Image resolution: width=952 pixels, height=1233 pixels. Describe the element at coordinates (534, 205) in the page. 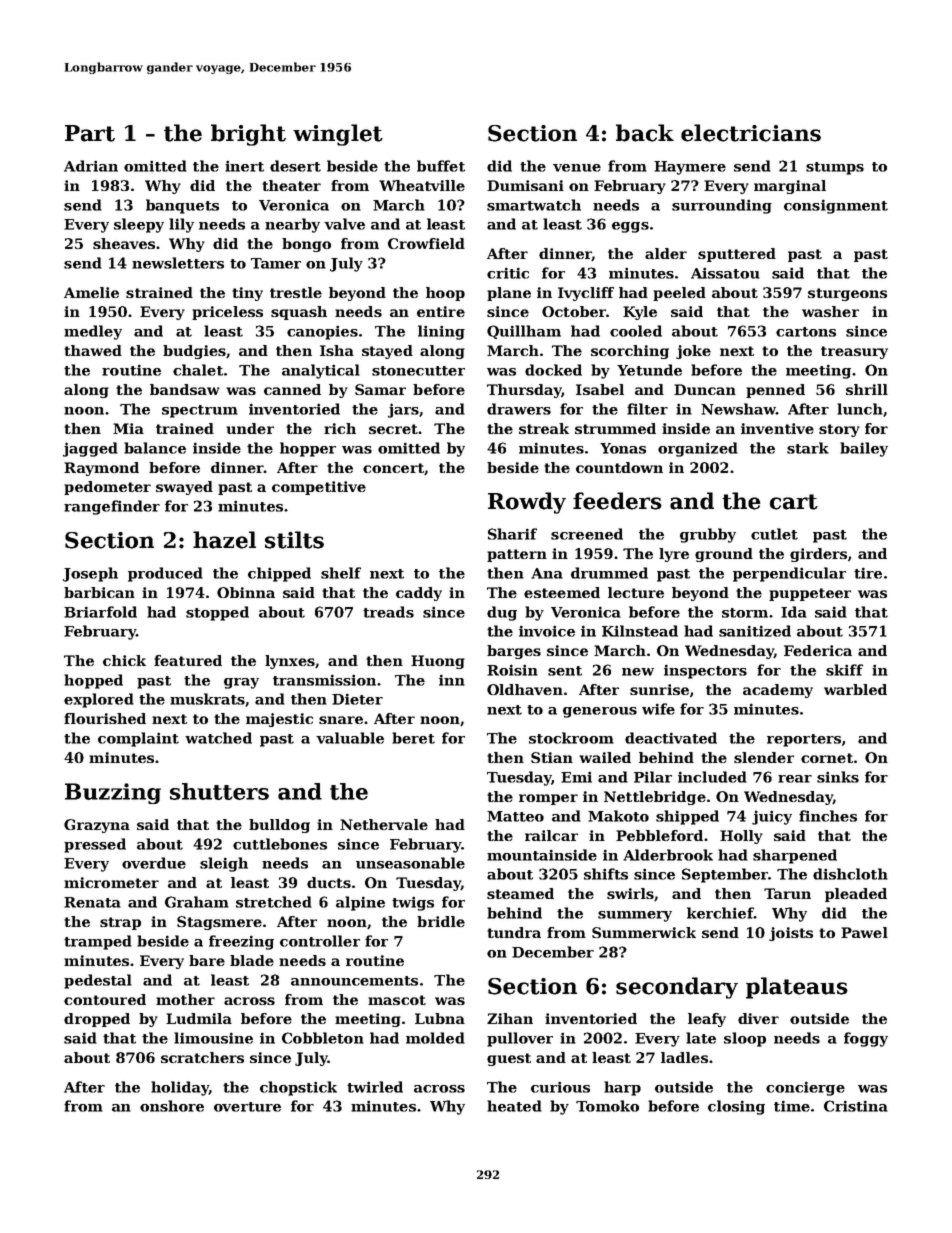

I see `smartwatch` at that location.
